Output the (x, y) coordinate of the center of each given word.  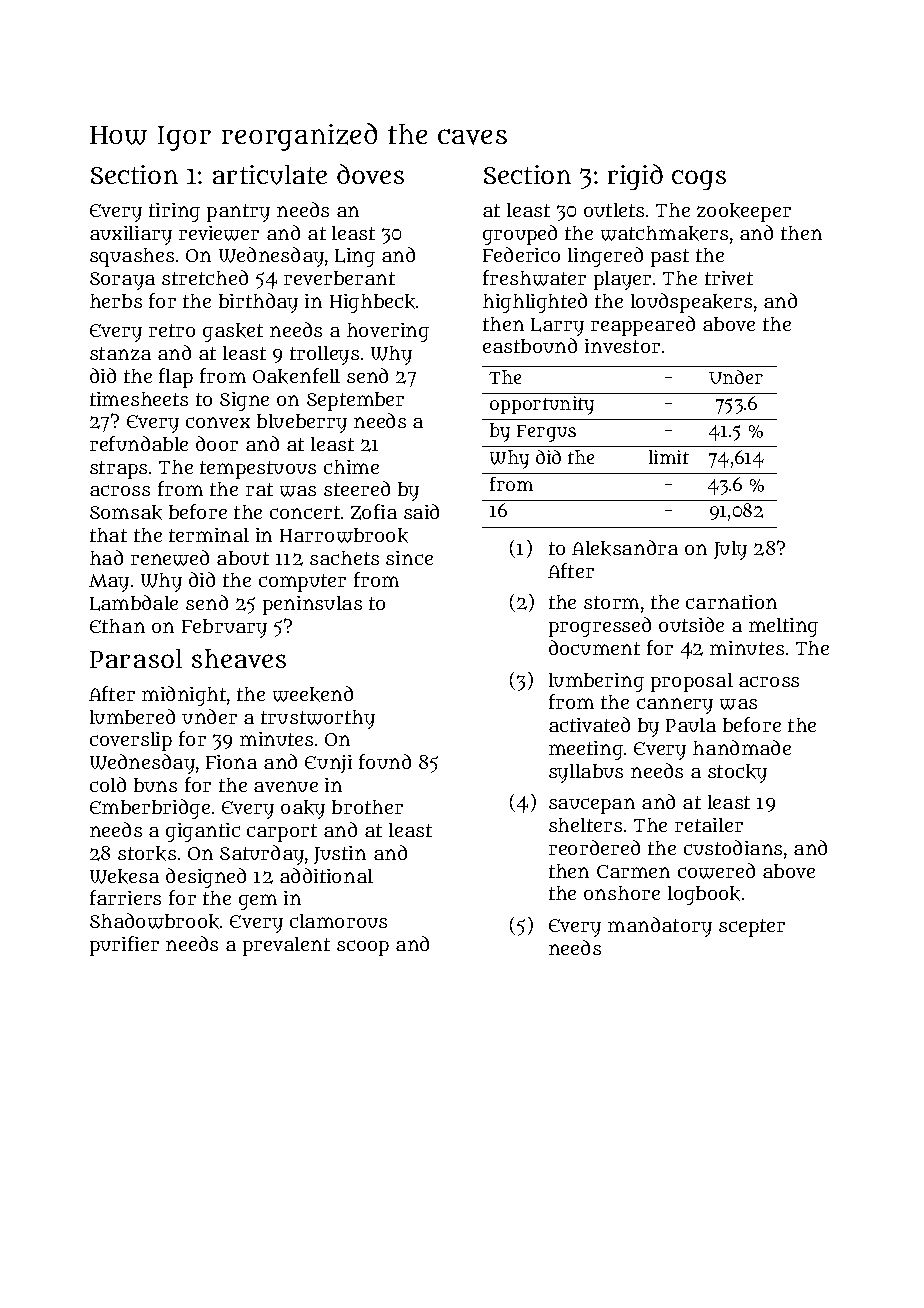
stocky (737, 773)
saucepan (592, 806)
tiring (174, 212)
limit (669, 457)
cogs (699, 180)
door (217, 443)
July (730, 550)
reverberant (339, 278)
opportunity (542, 405)
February (224, 628)
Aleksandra (625, 548)
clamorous (338, 921)
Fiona (231, 762)
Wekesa (124, 876)
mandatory (660, 927)
